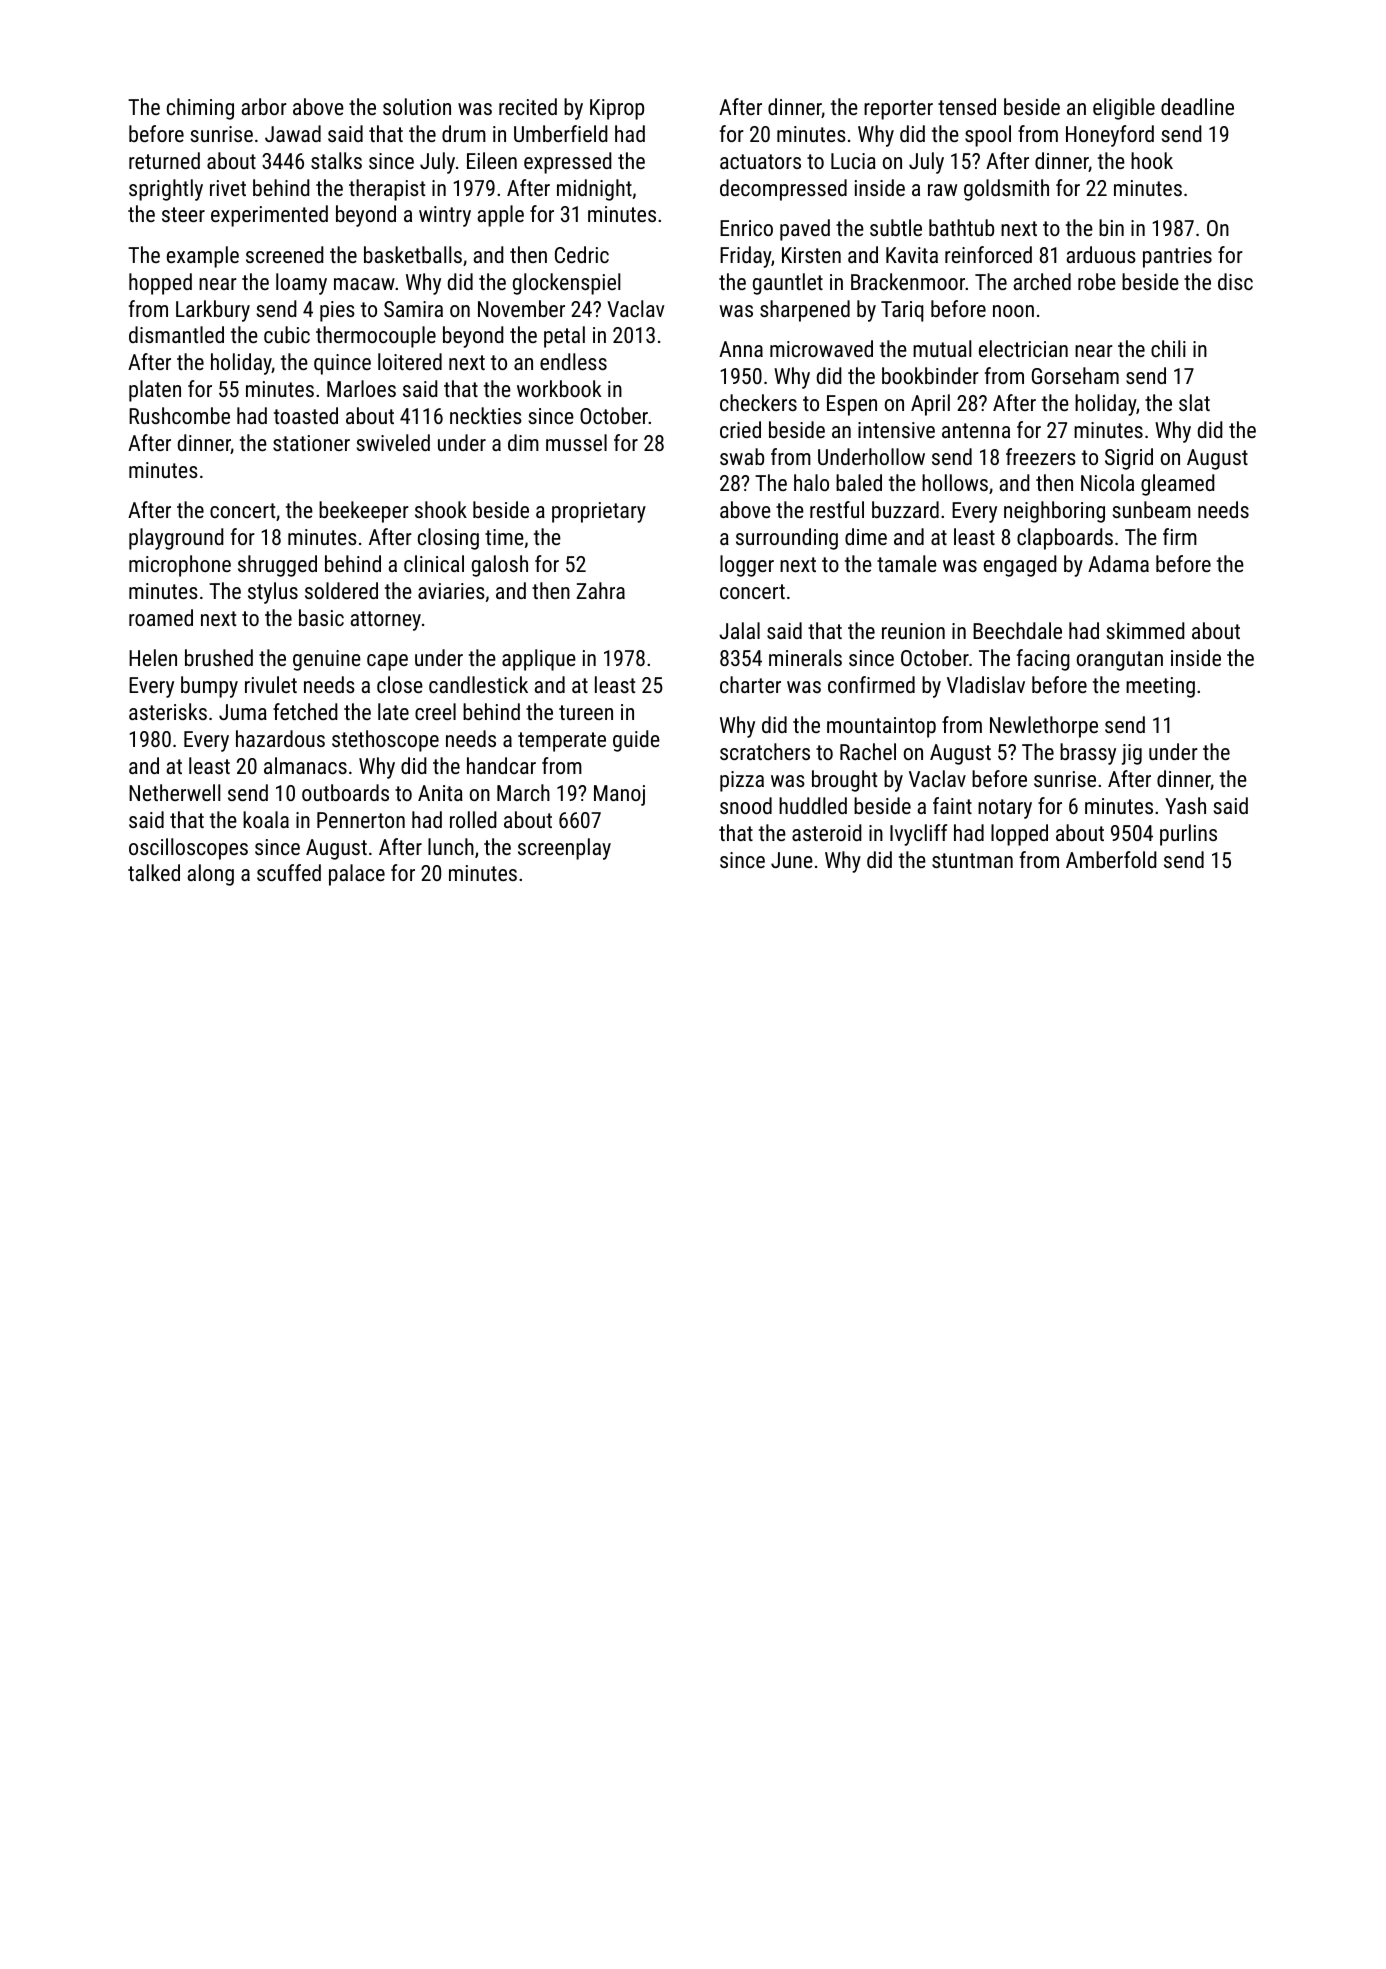 The height and width of the document is (1969, 1386). I want to click on microwaved, so click(821, 348).
